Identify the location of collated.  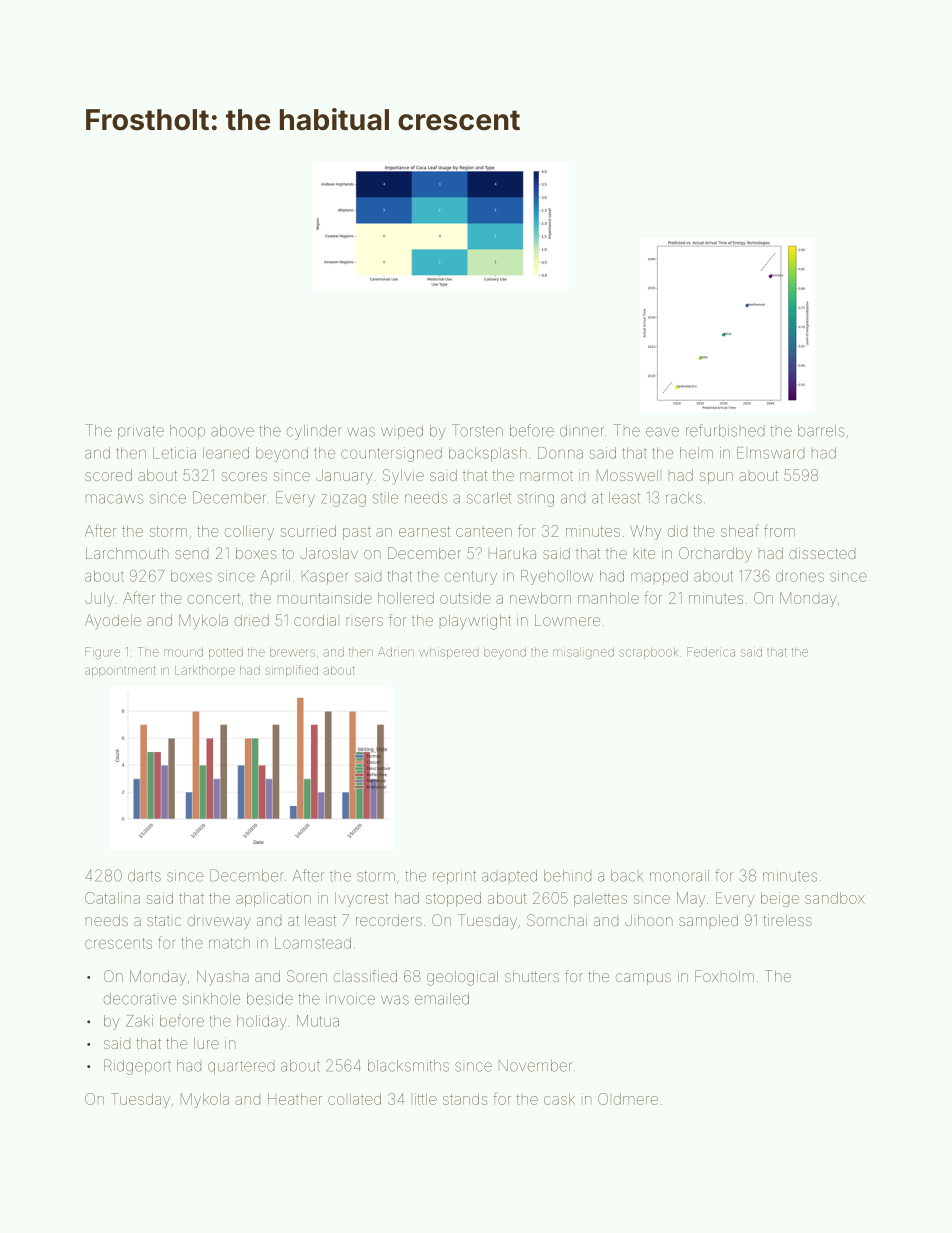
(354, 1099).
